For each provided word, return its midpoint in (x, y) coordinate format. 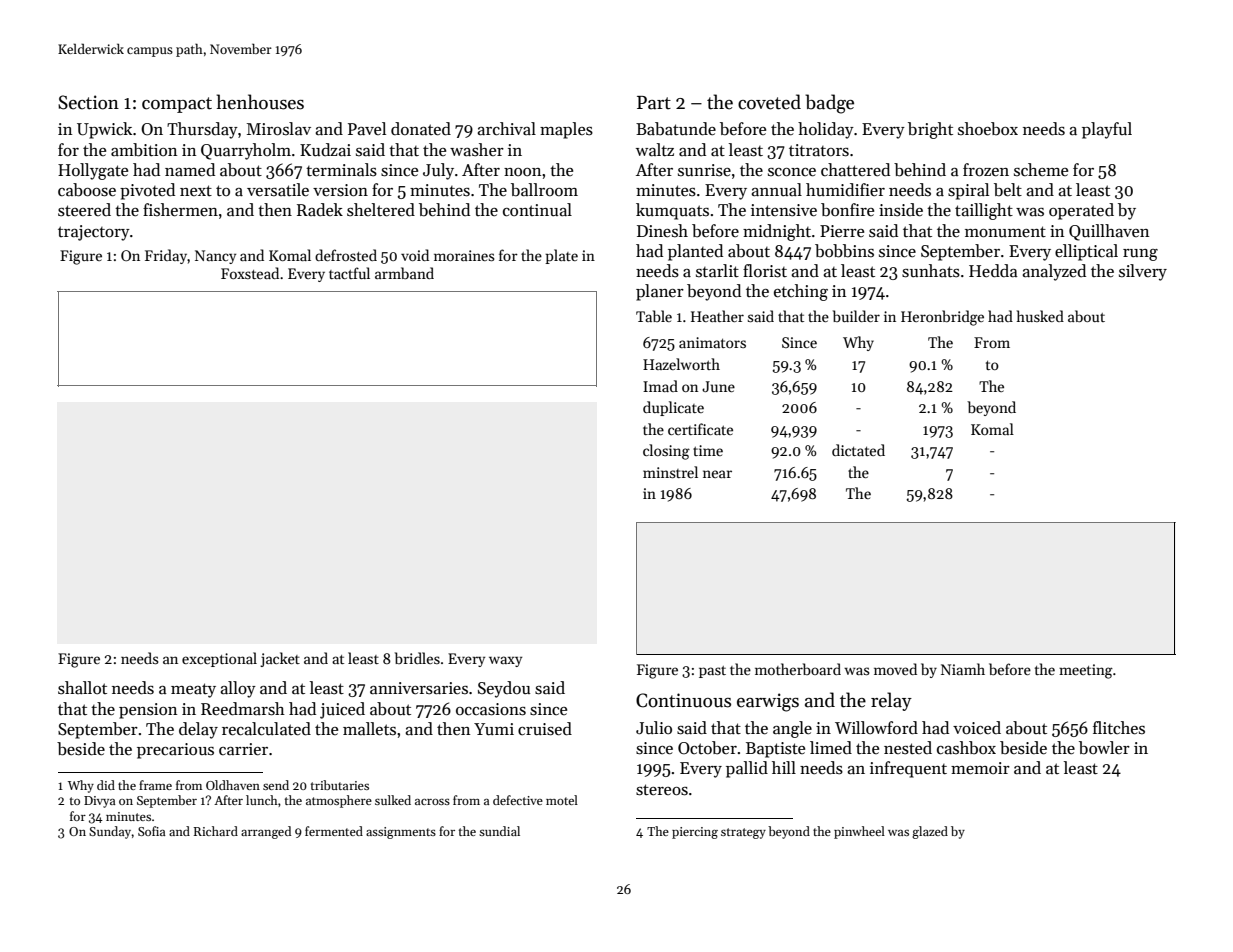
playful (1107, 130)
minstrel (670, 472)
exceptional (219, 659)
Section (88, 102)
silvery (1143, 272)
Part (654, 103)
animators (712, 342)
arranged (266, 832)
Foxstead (250, 273)
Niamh (963, 669)
